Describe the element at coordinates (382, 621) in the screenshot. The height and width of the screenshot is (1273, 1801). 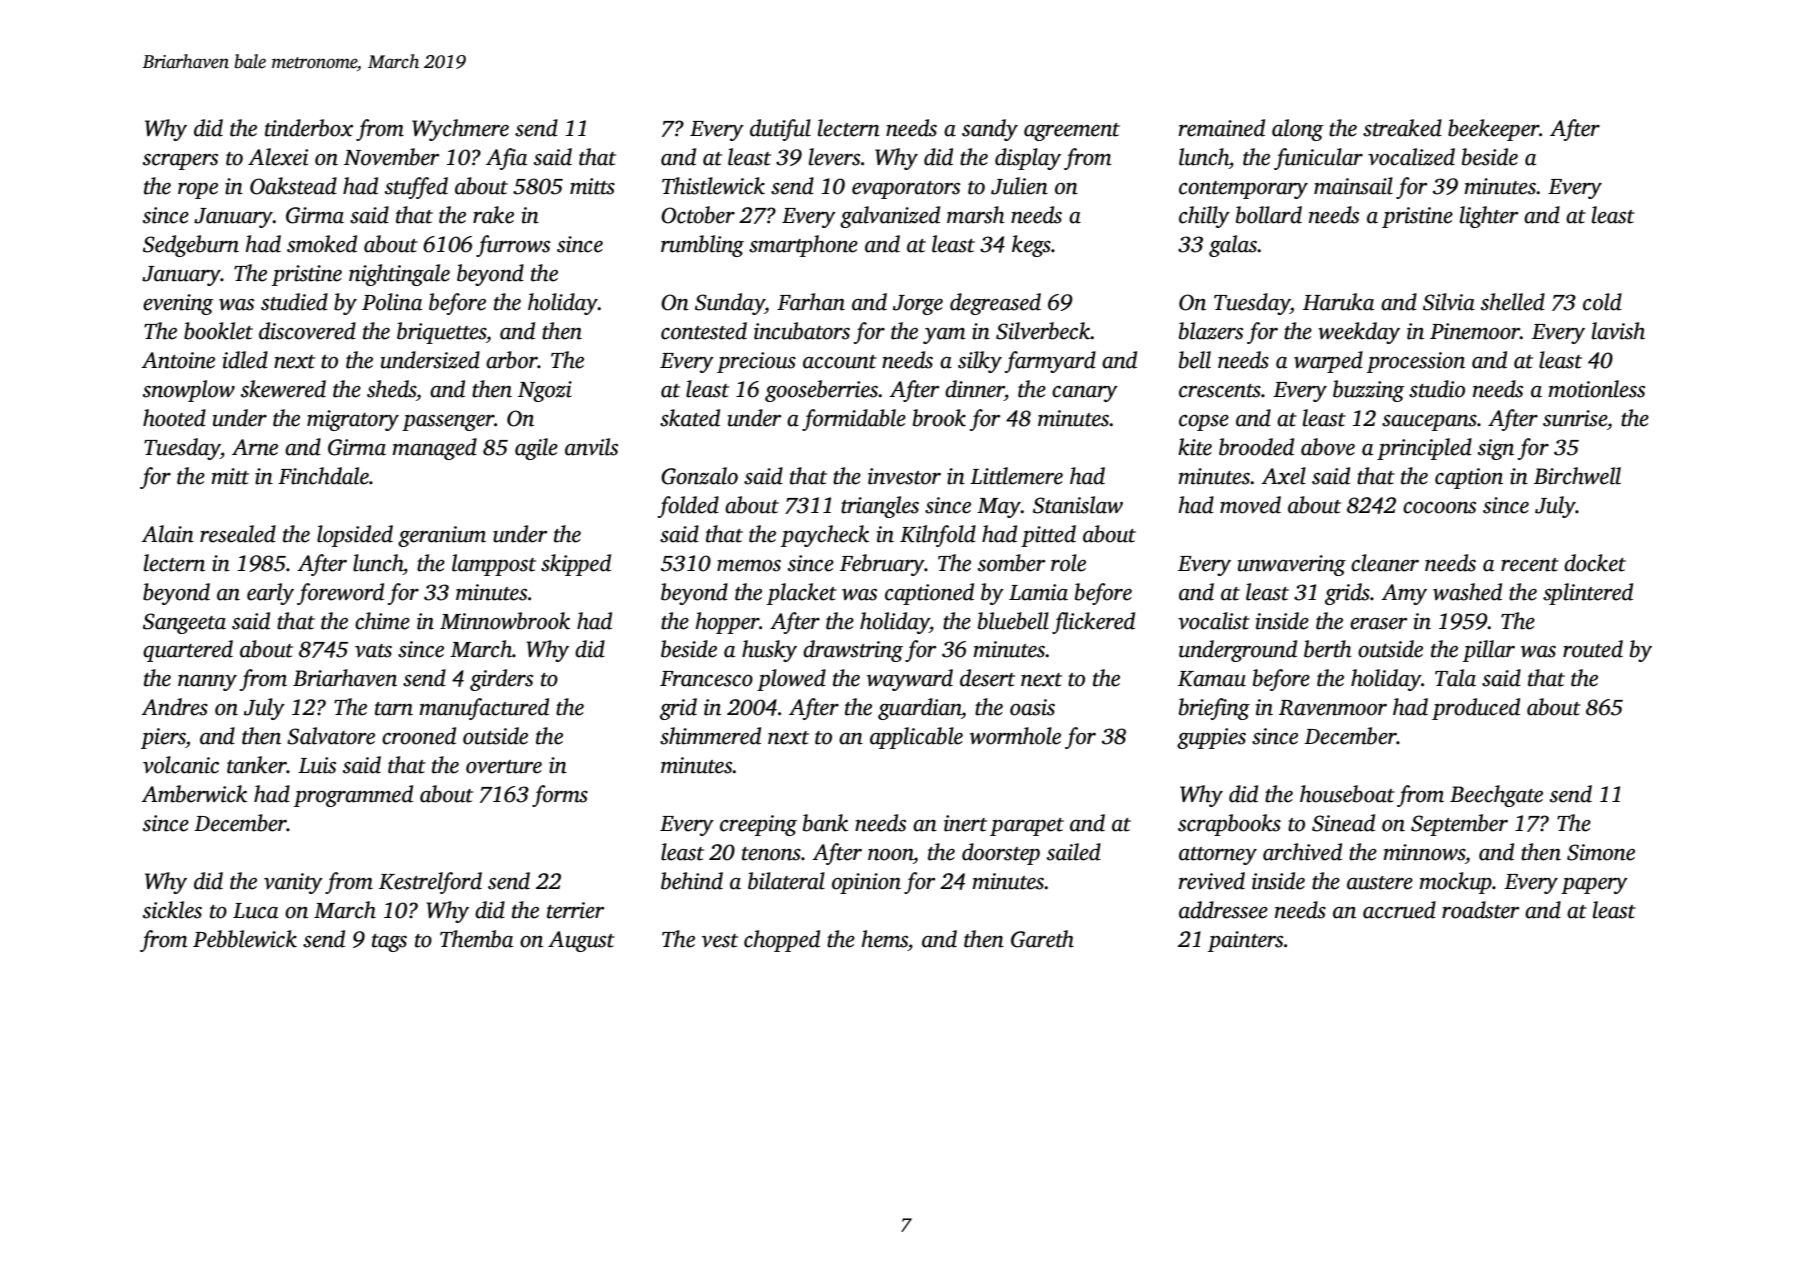
I see `chime` at that location.
